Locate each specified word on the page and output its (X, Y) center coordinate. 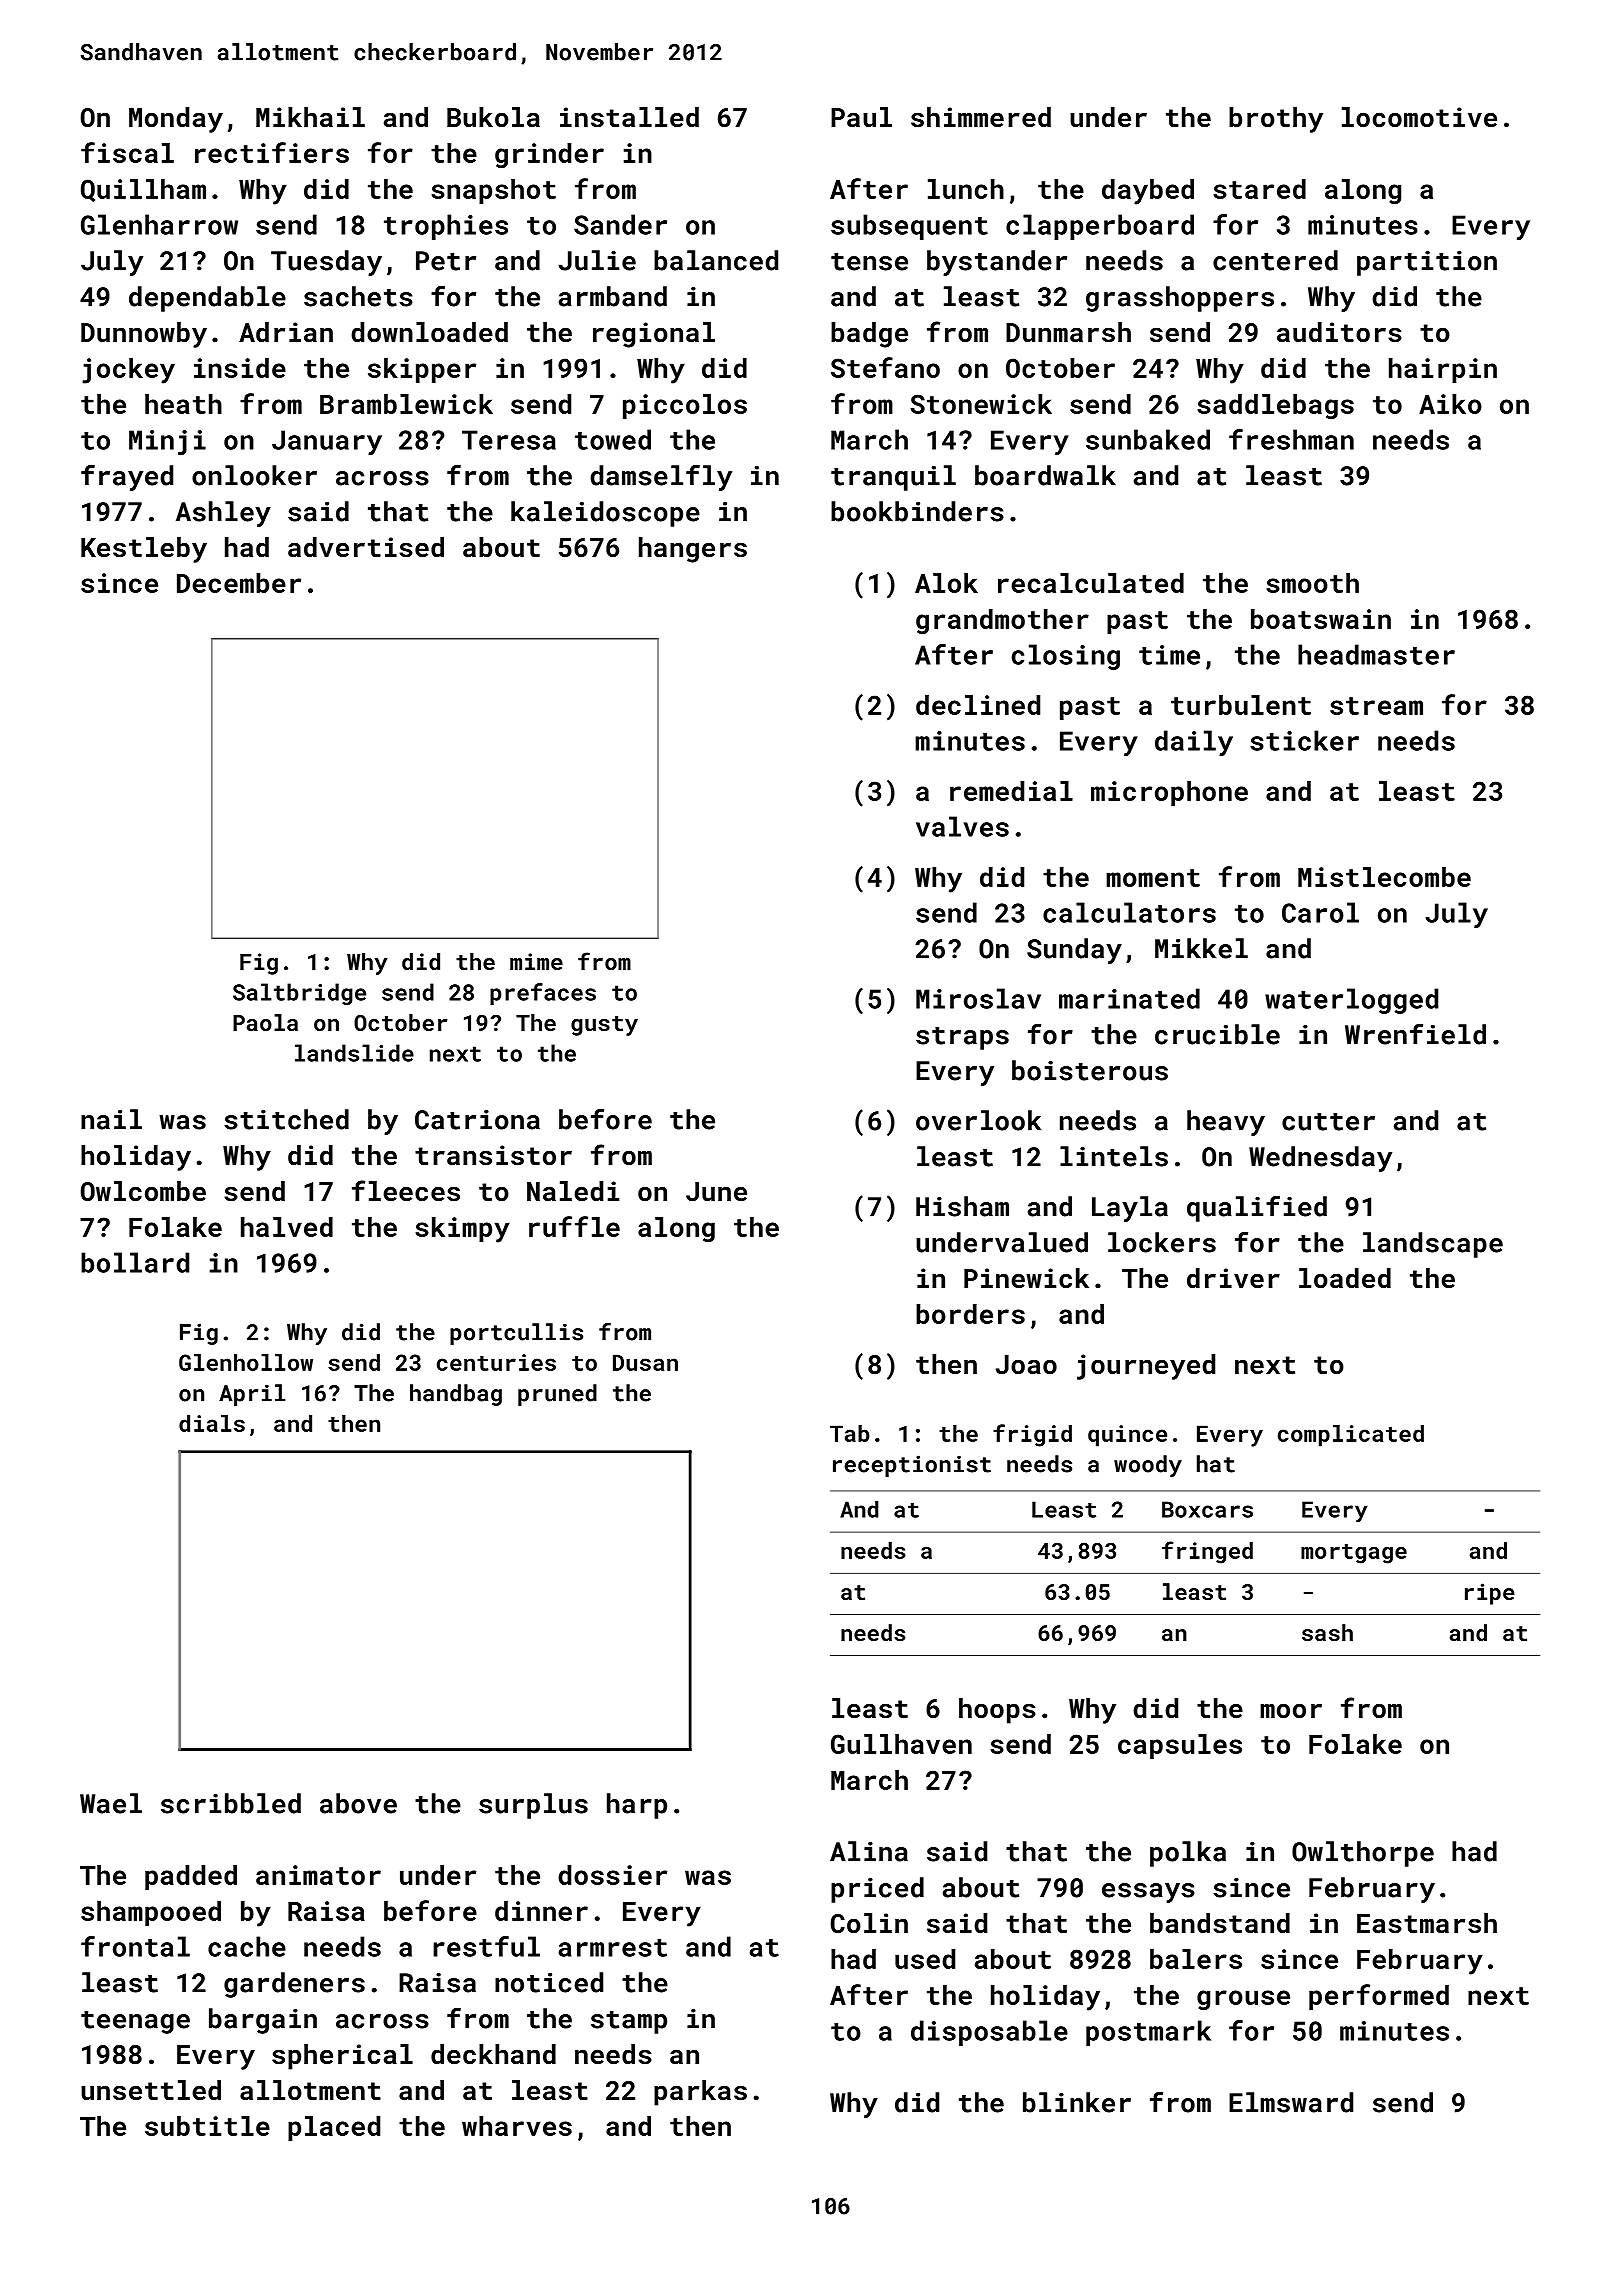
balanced (716, 260)
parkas (700, 2093)
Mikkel (1201, 948)
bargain (263, 2021)
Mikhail (310, 117)
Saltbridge (299, 994)
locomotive (1419, 117)
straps (962, 1038)
